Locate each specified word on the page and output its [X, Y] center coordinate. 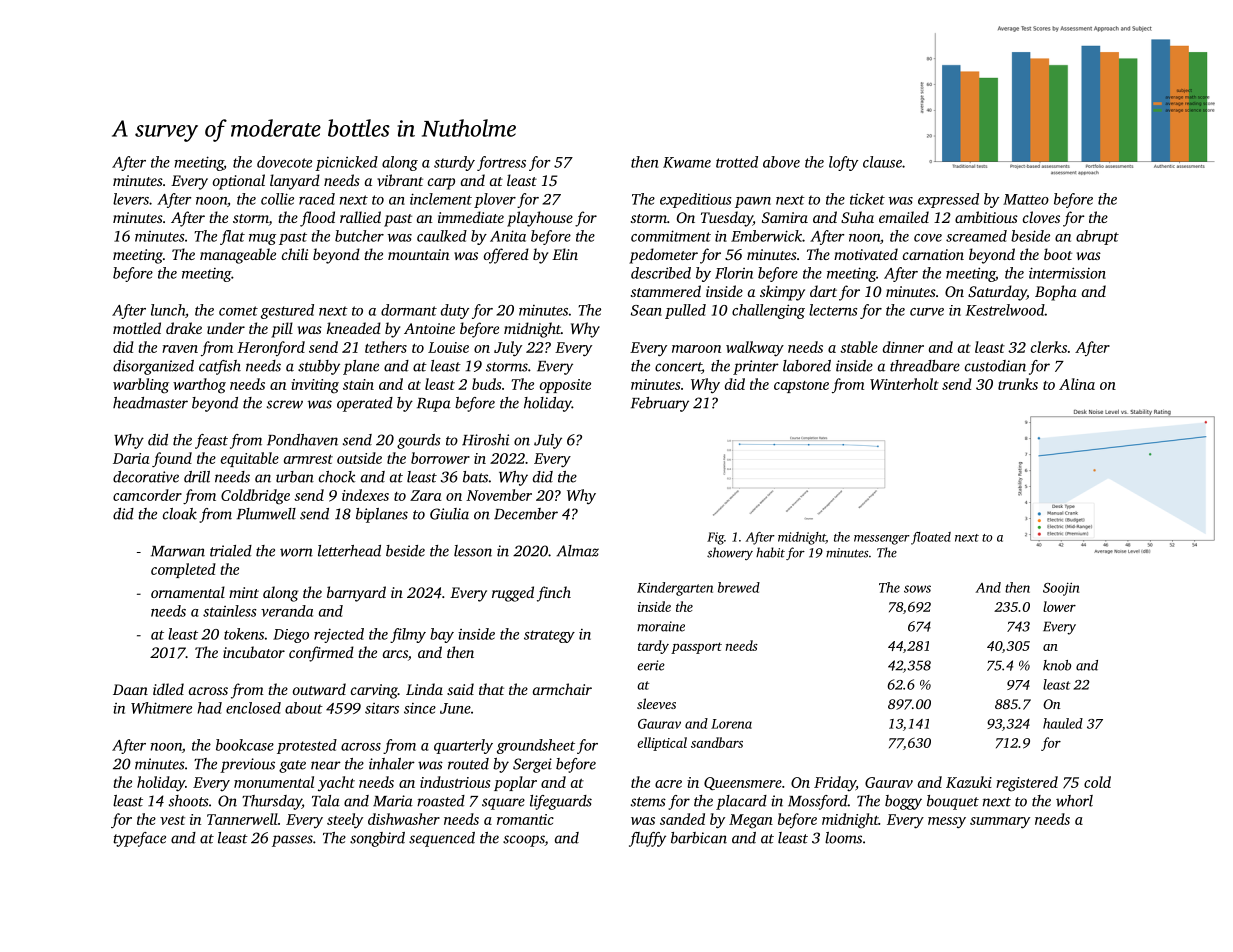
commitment [671, 236]
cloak [180, 514]
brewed [739, 587]
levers [131, 199]
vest [172, 820]
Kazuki [969, 782]
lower [1059, 606]
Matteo [1026, 199]
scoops [524, 841]
